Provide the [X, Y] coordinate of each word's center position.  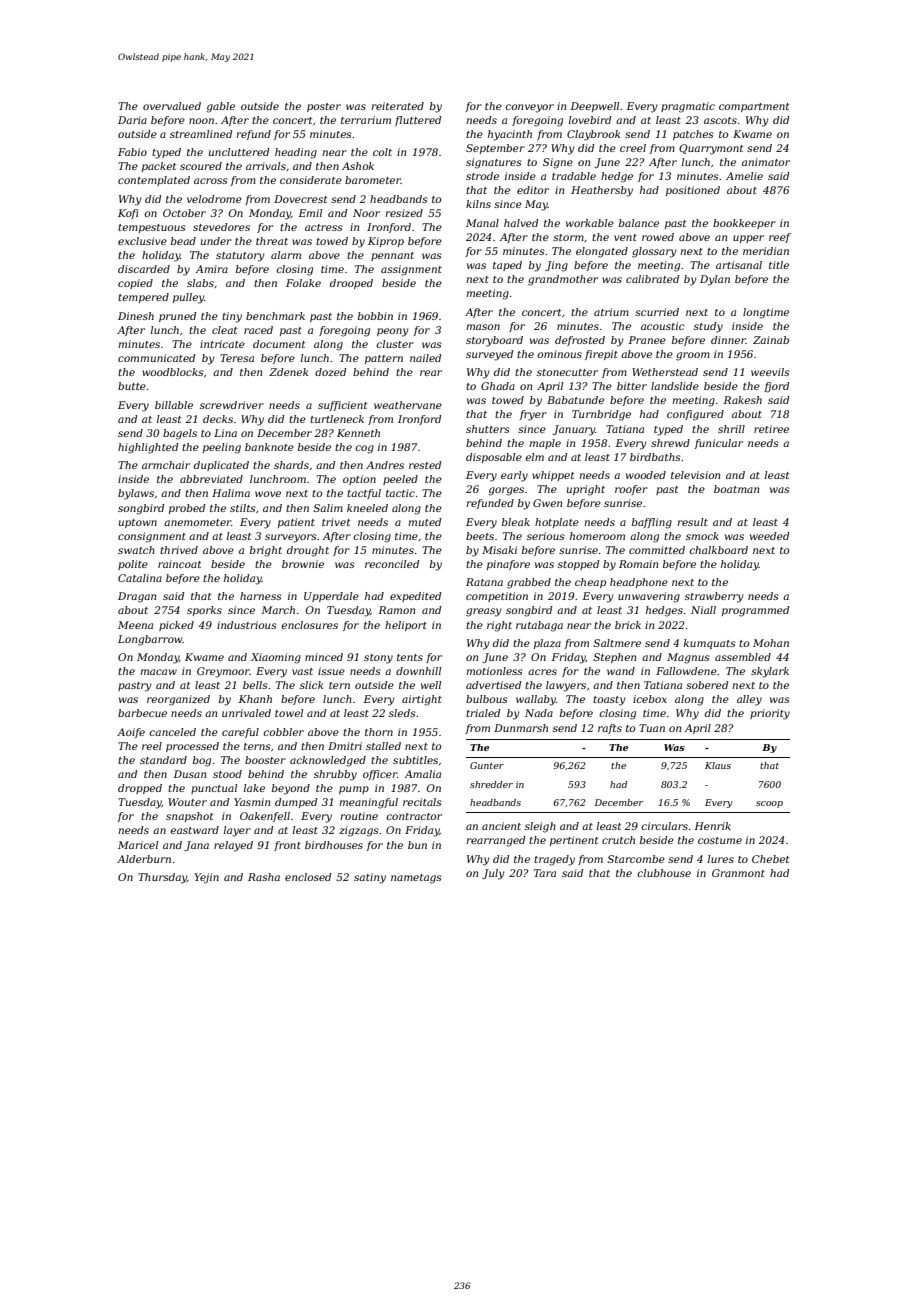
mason [483, 327]
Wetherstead [665, 372]
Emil [310, 213]
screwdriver [232, 405]
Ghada [498, 386]
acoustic [663, 326]
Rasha [264, 877]
